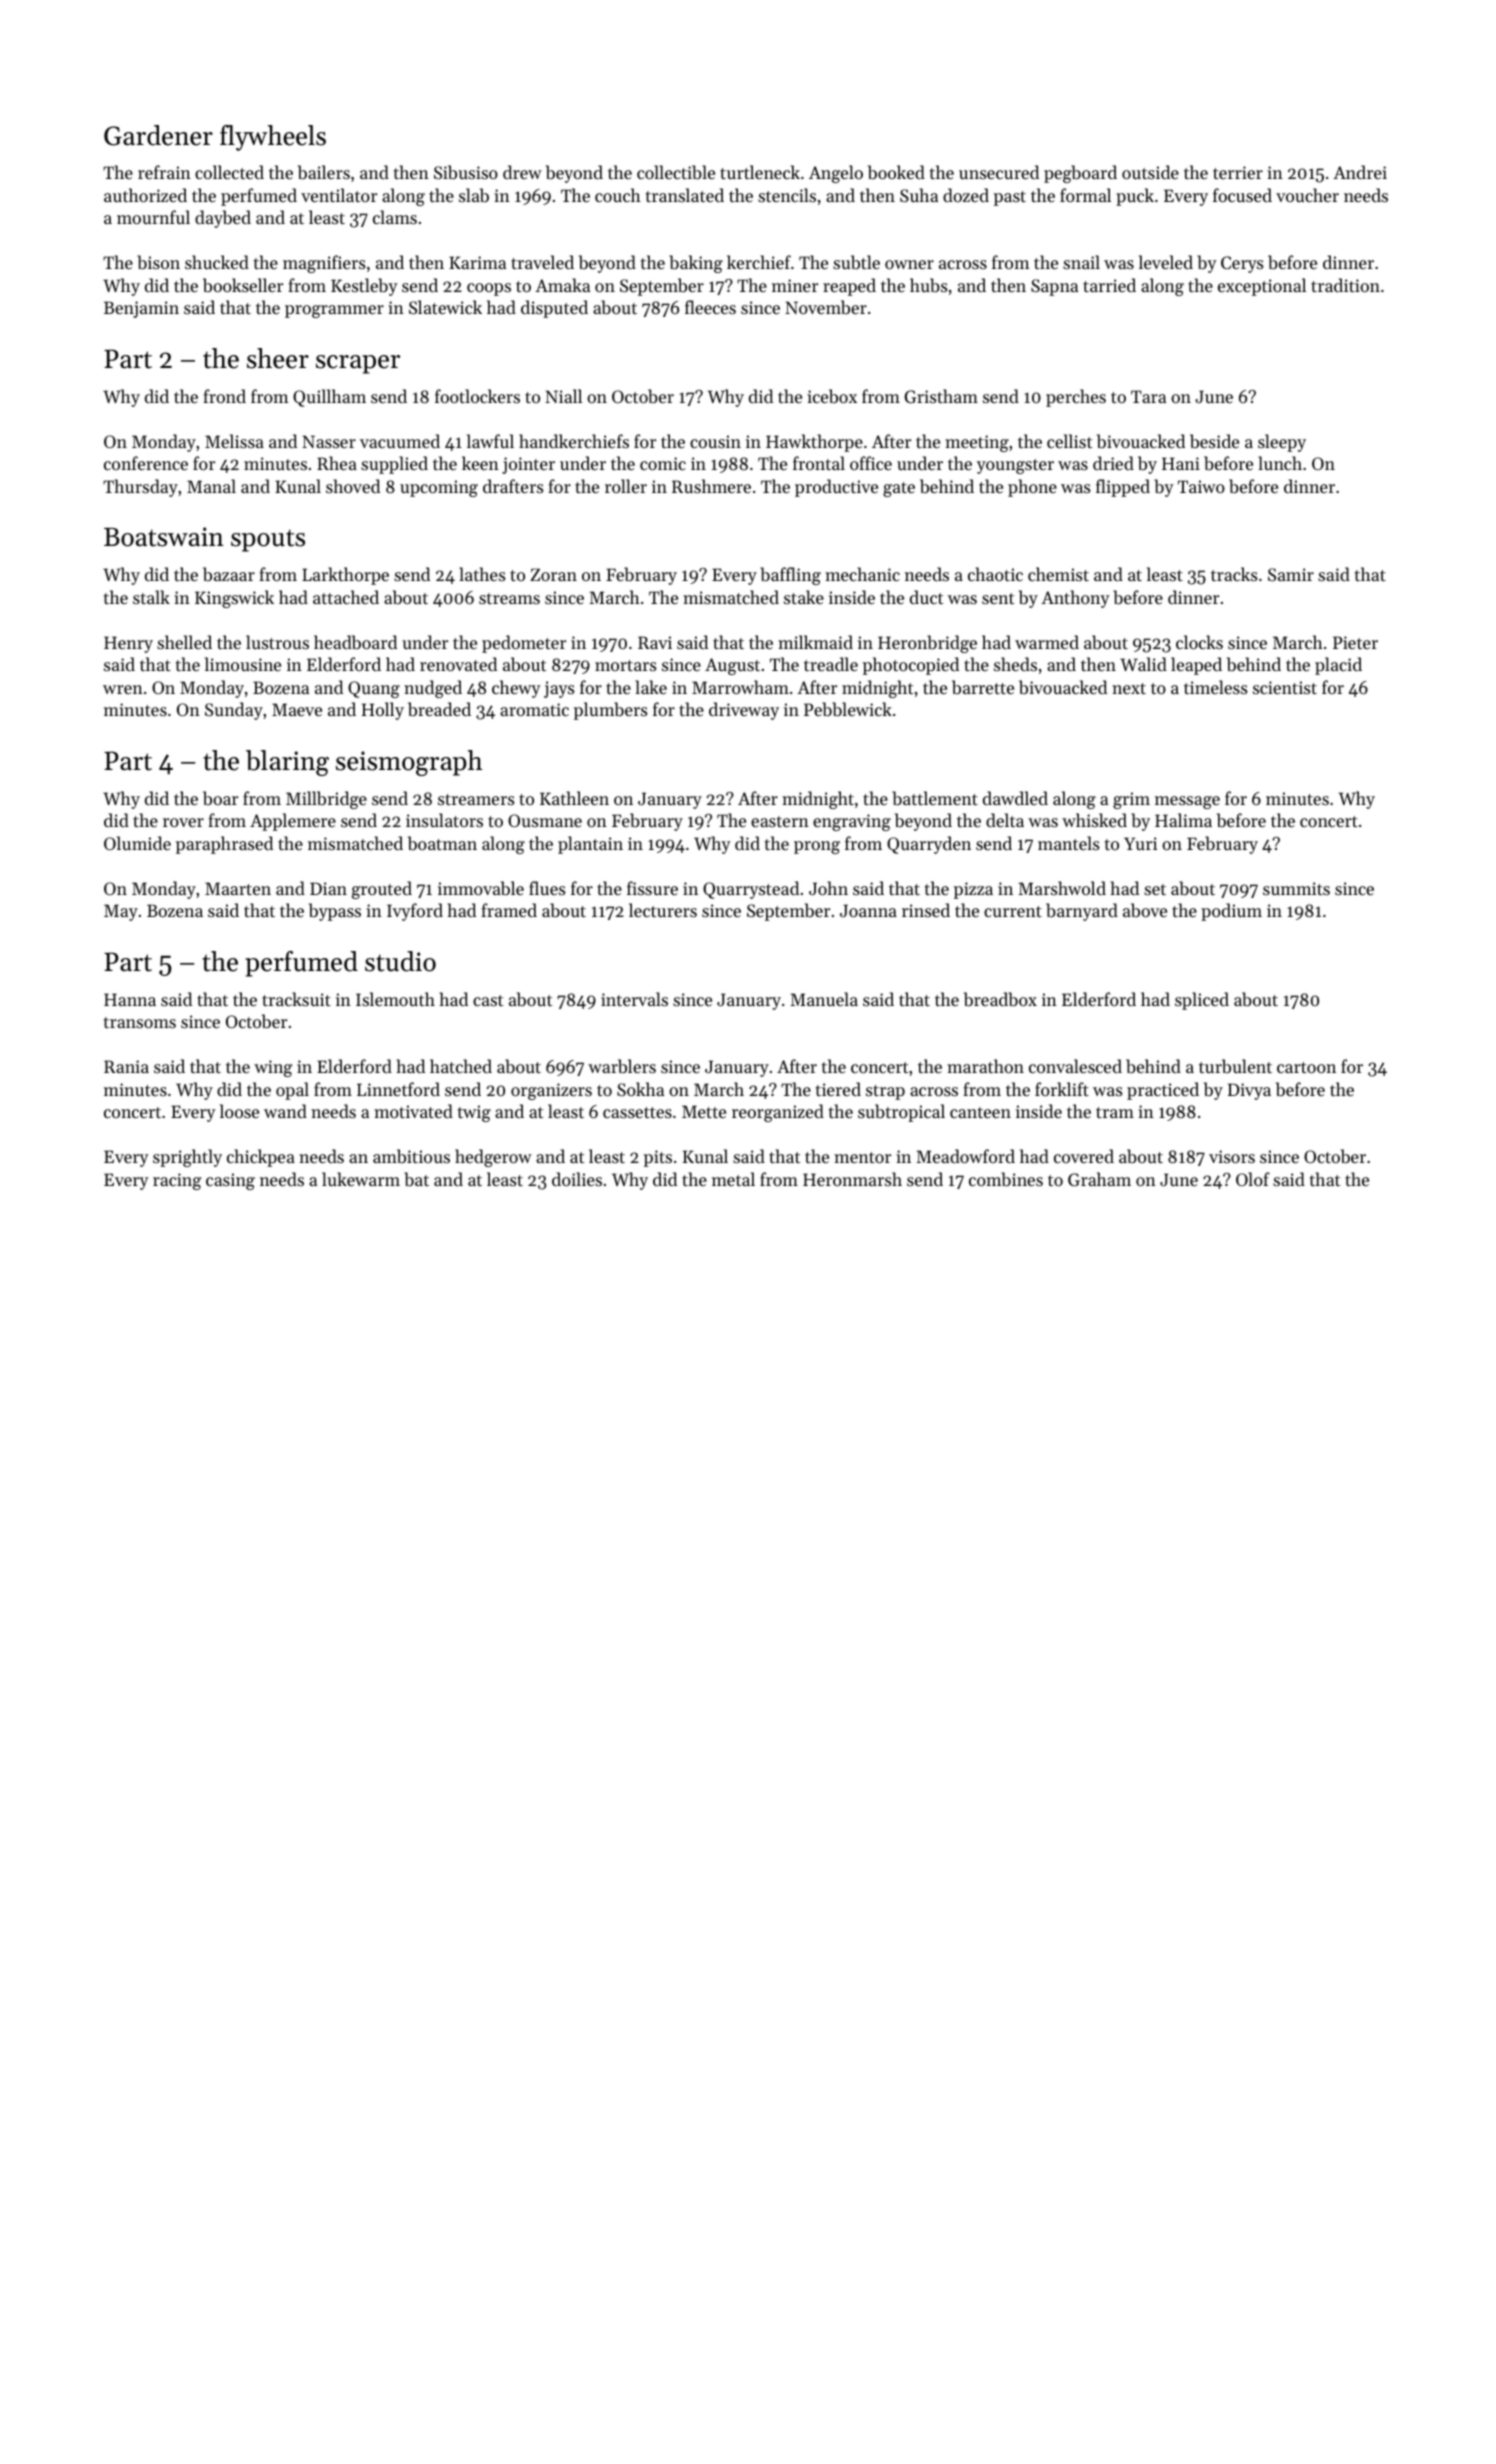 This screenshot has height=2464, width=1496. I want to click on bookseller, so click(243, 285).
